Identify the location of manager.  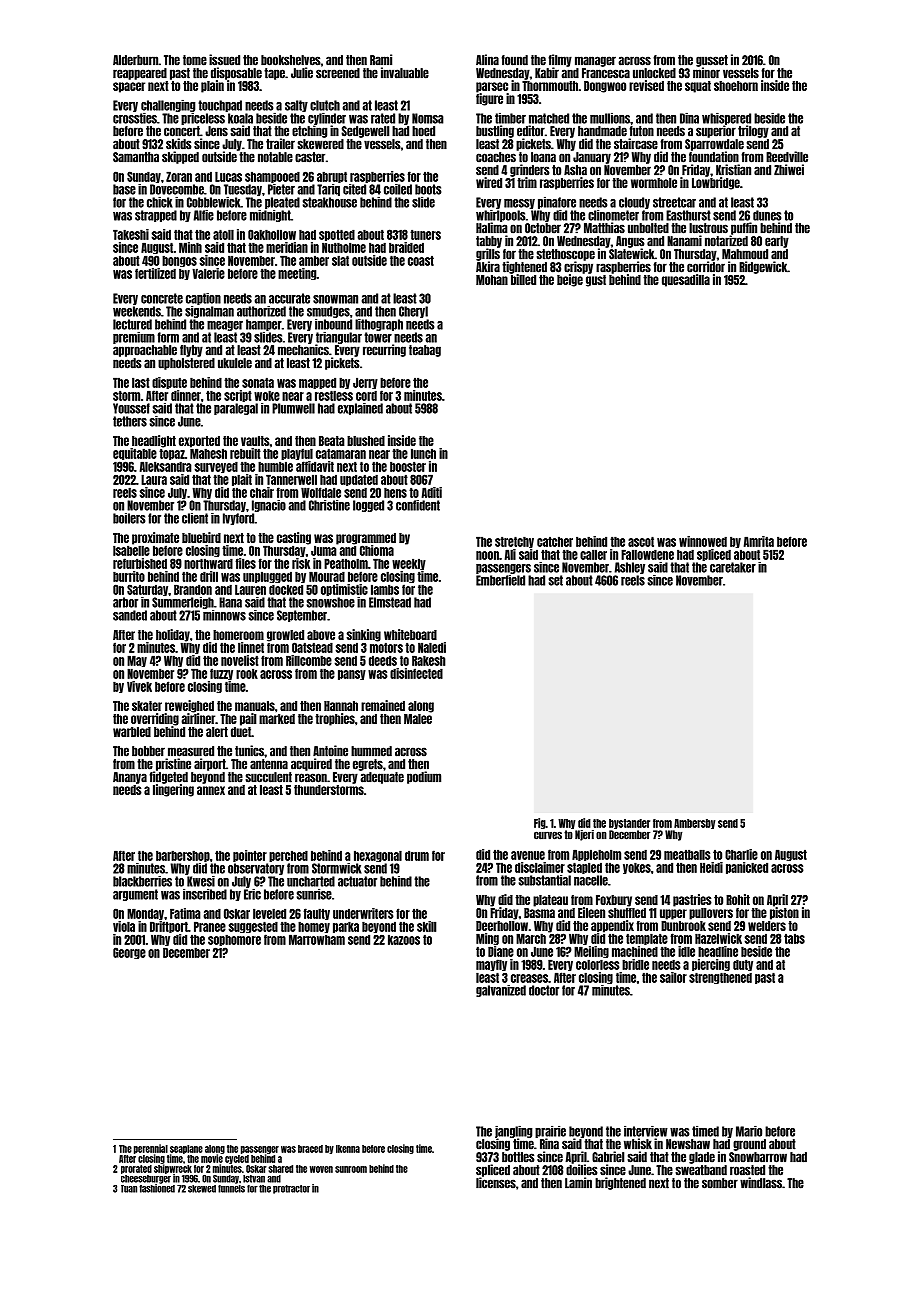
(595, 61).
